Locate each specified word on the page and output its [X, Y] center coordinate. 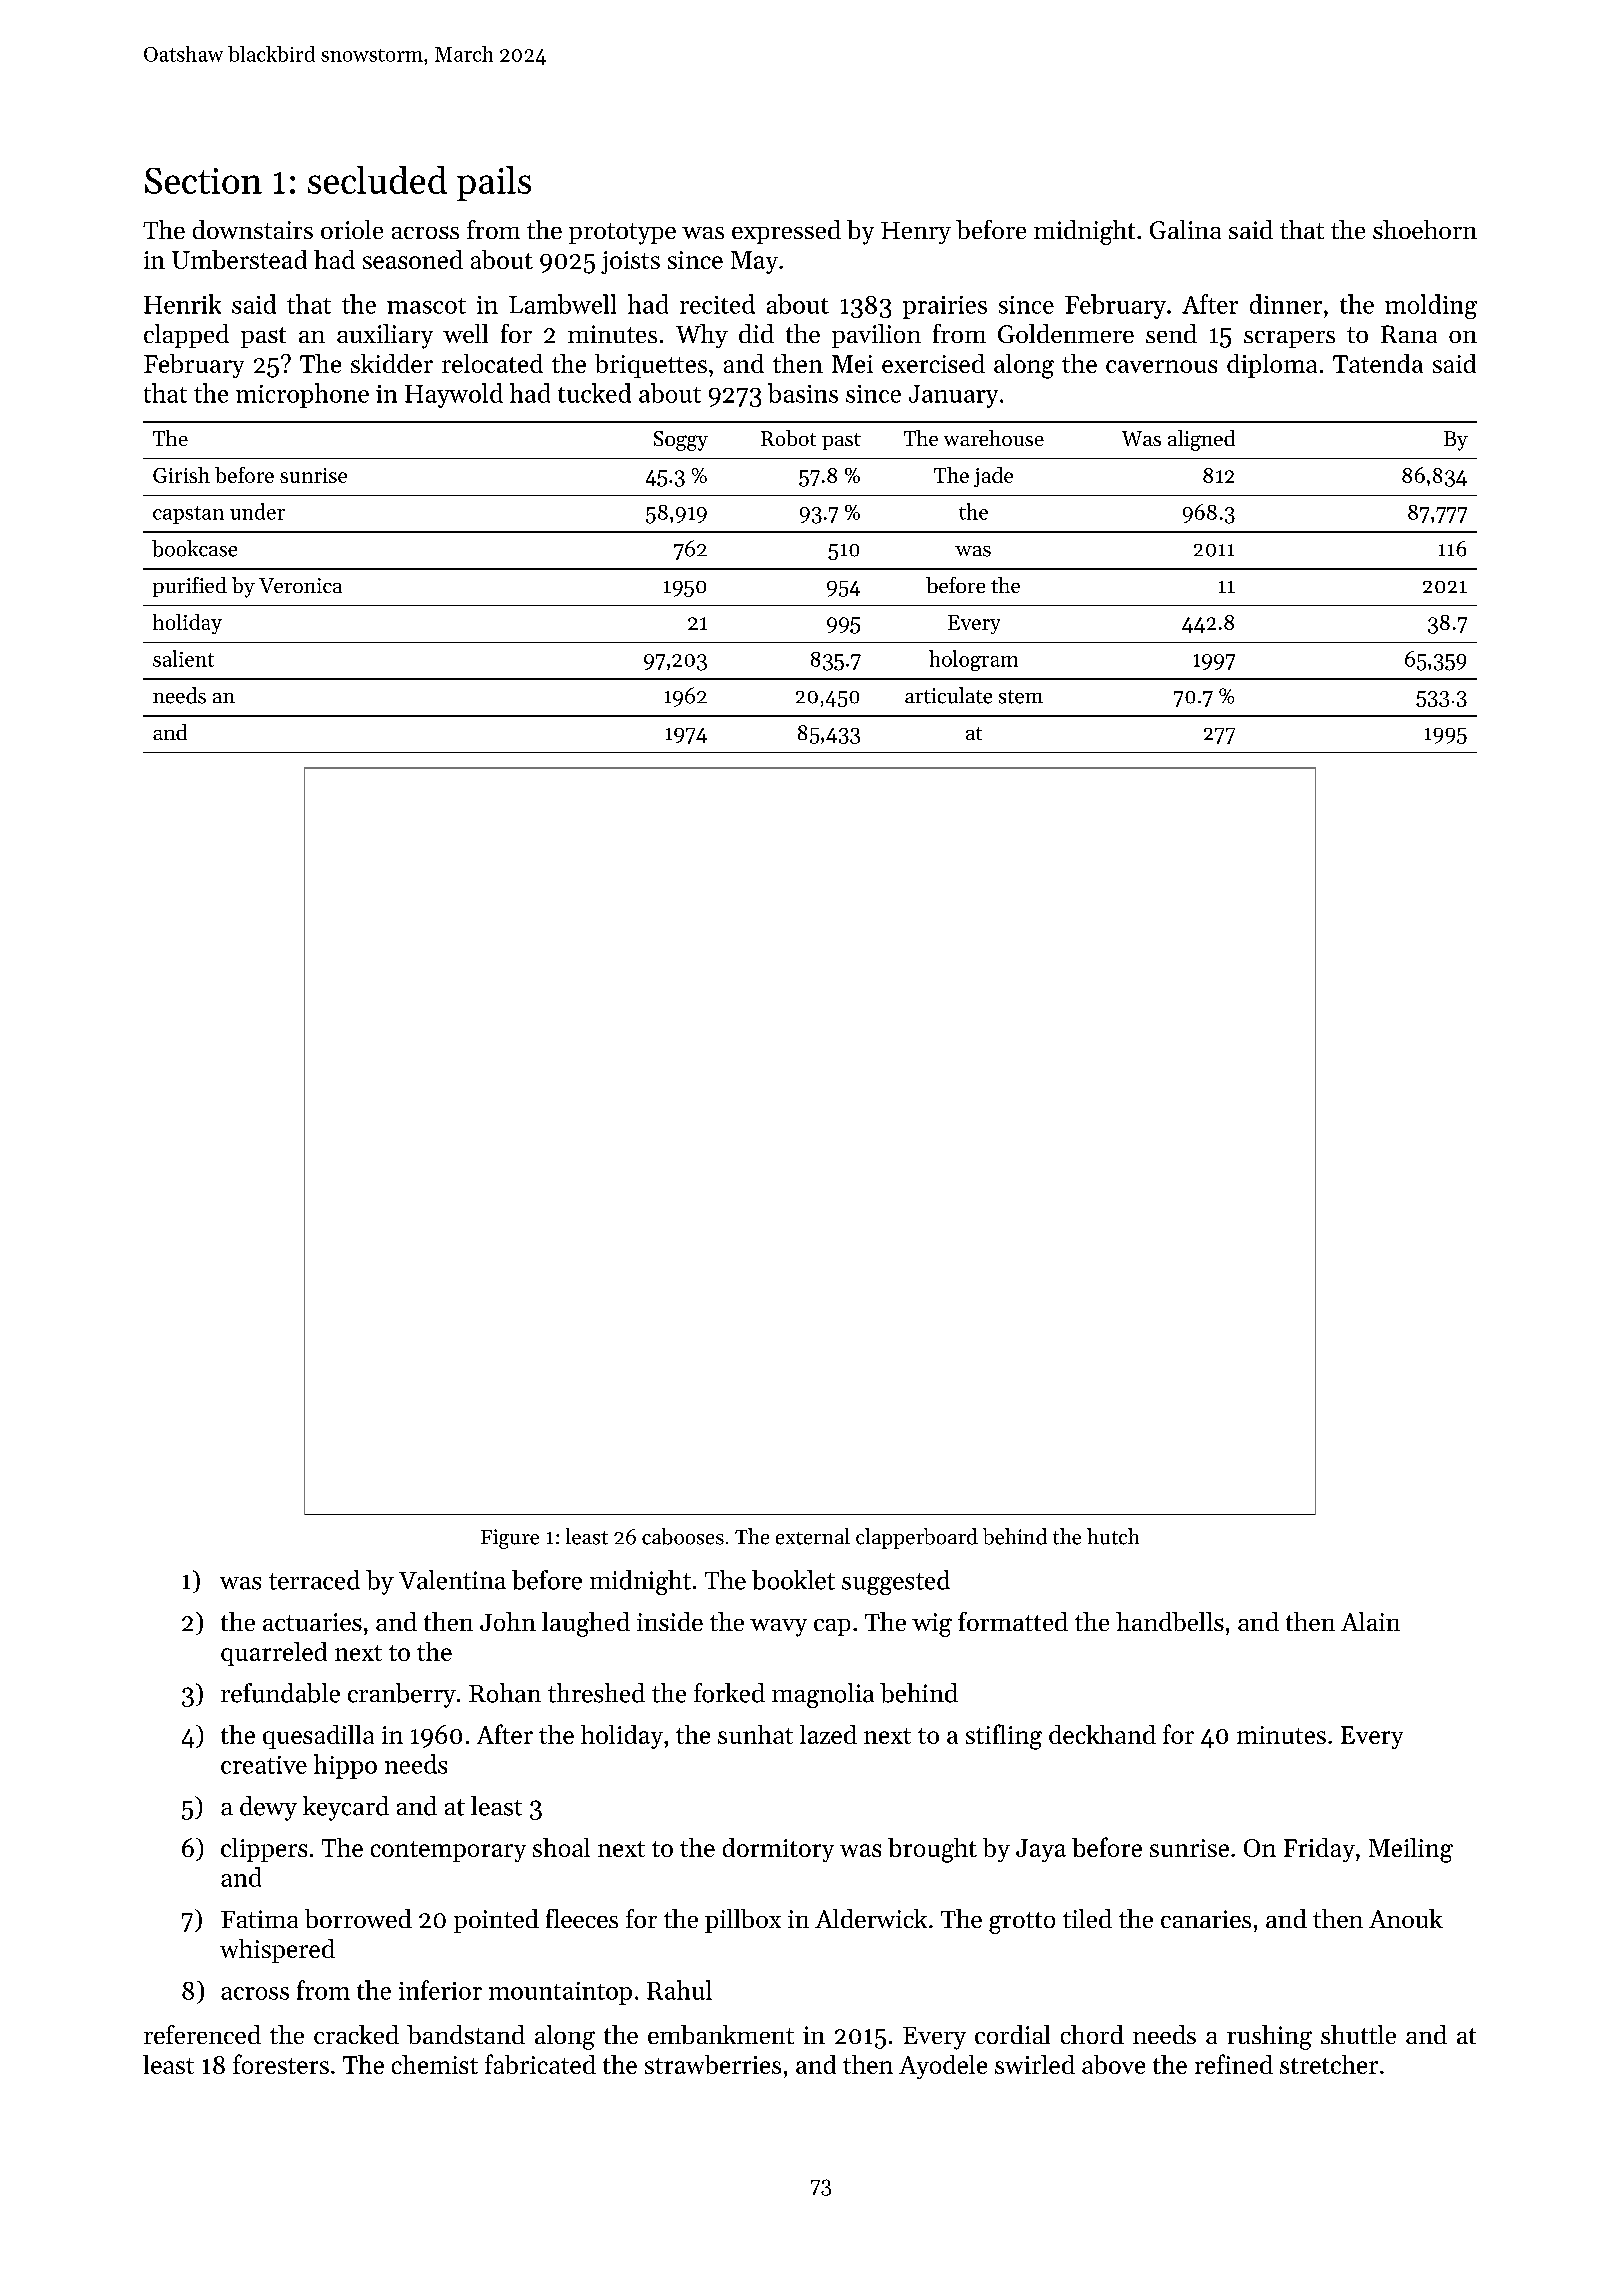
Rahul [679, 1990]
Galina [1185, 229]
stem [1021, 697]
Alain [1370, 1621]
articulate [948, 695]
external [813, 1536]
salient [183, 658]
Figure [510, 1539]
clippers [264, 1850]
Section [203, 181]
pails [494, 183]
